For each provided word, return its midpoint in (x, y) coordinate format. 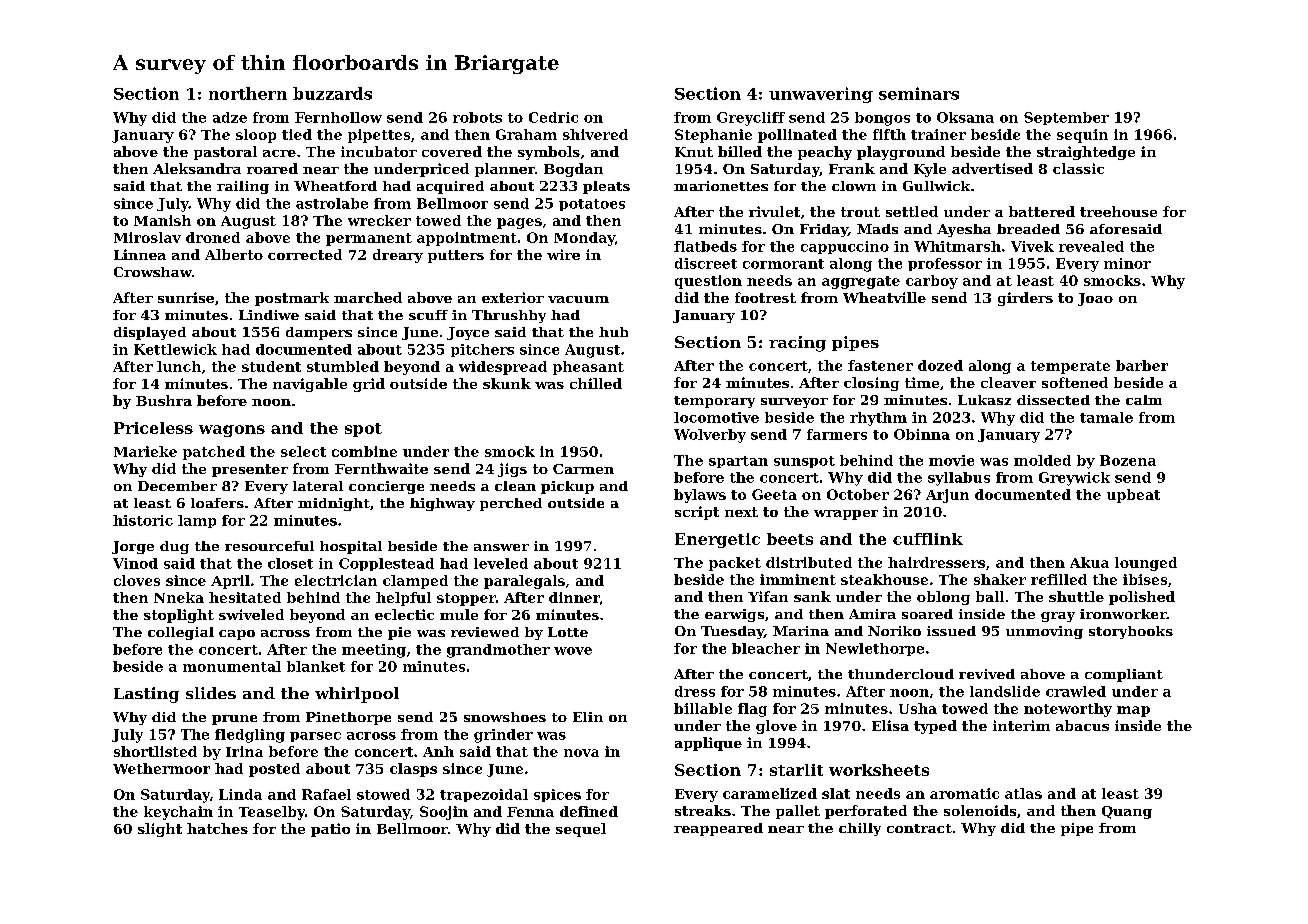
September (1066, 118)
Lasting (146, 695)
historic (143, 520)
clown (854, 186)
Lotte (568, 632)
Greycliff (751, 119)
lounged (1146, 564)
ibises (1145, 579)
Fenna (530, 812)
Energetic (717, 540)
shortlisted (155, 751)
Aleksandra (197, 168)
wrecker (379, 220)
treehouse (1118, 211)
